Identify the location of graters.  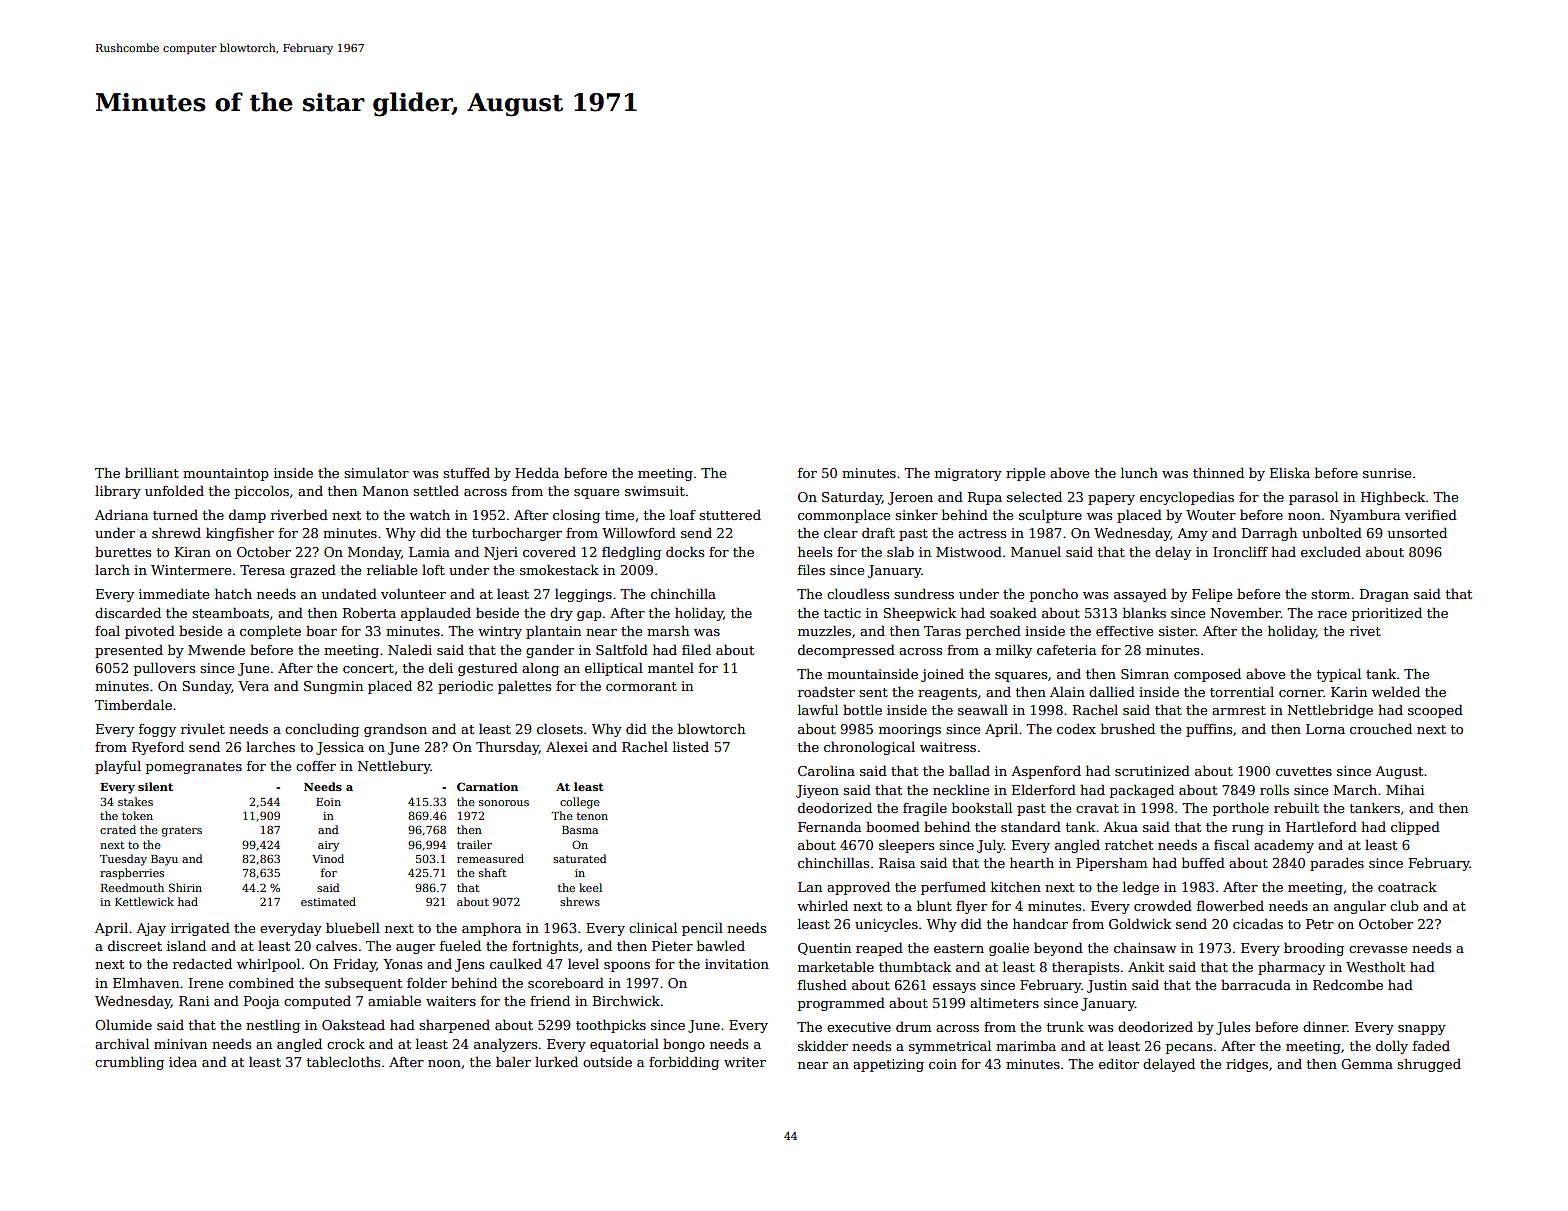
(182, 831).
